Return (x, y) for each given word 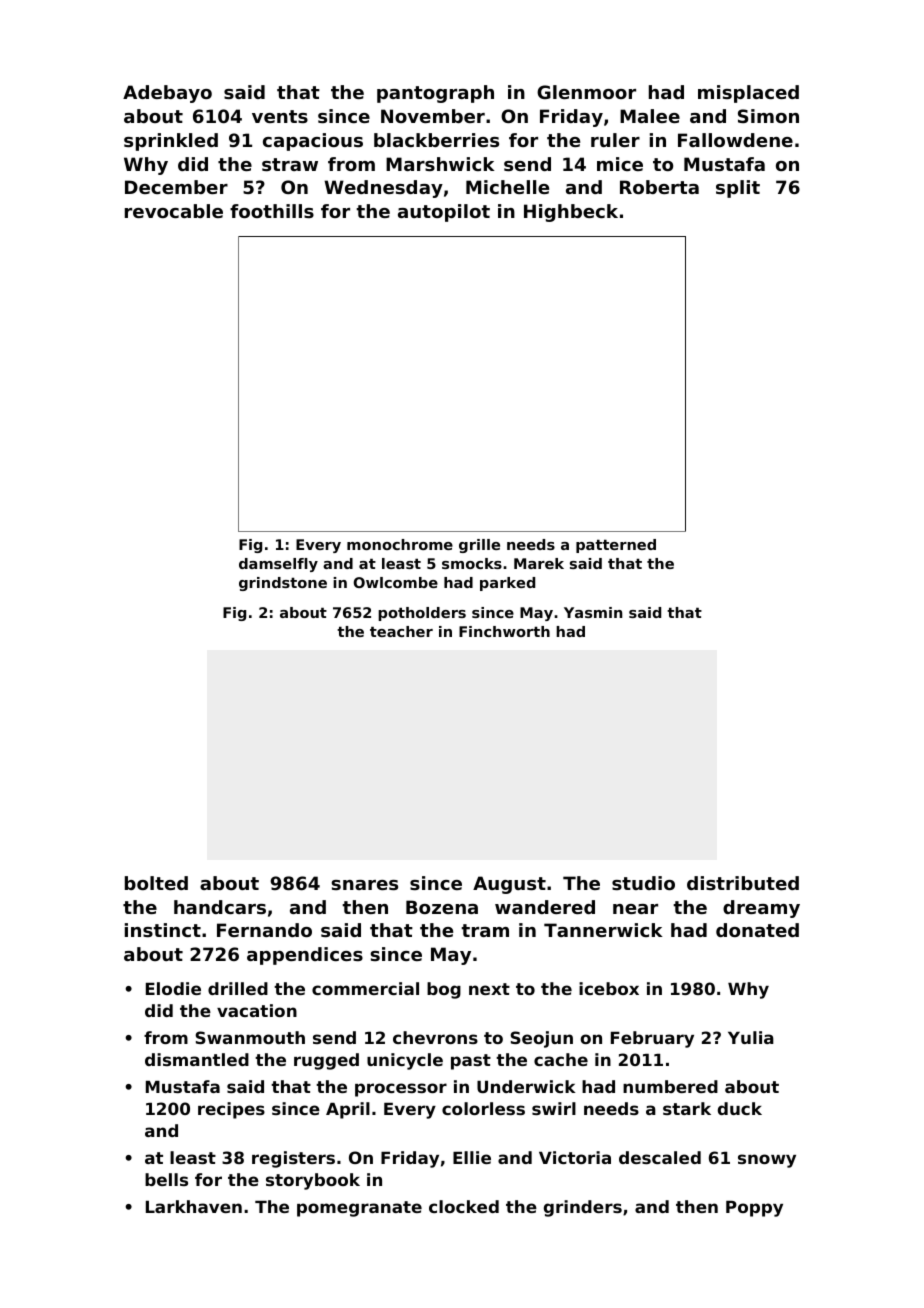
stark (687, 1108)
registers (293, 1159)
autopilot (444, 213)
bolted (156, 883)
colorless (483, 1108)
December (176, 187)
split (738, 189)
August (509, 885)
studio (643, 883)
